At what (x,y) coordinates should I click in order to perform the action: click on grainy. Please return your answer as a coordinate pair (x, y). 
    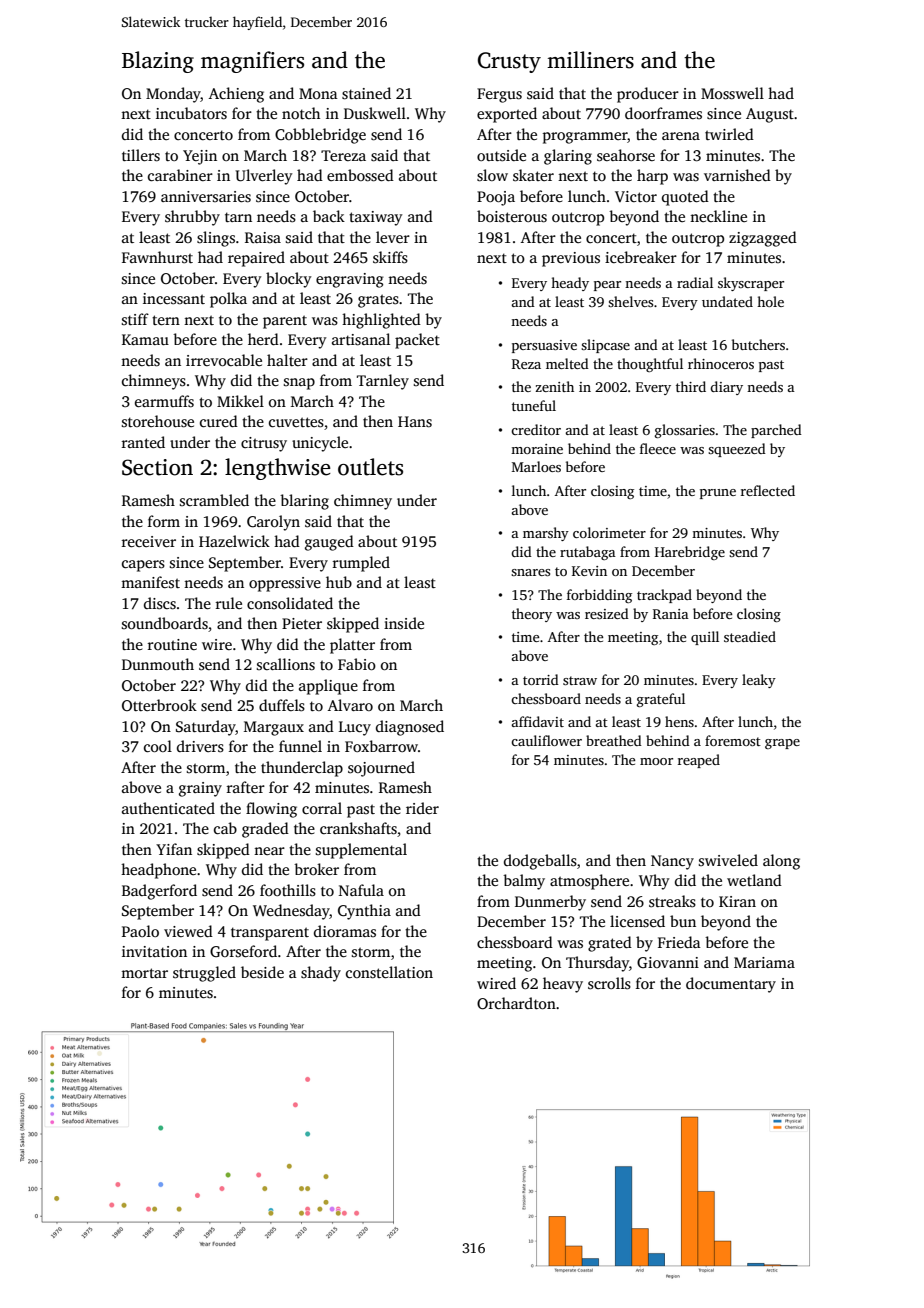
    Looking at the image, I should click on (200, 789).
